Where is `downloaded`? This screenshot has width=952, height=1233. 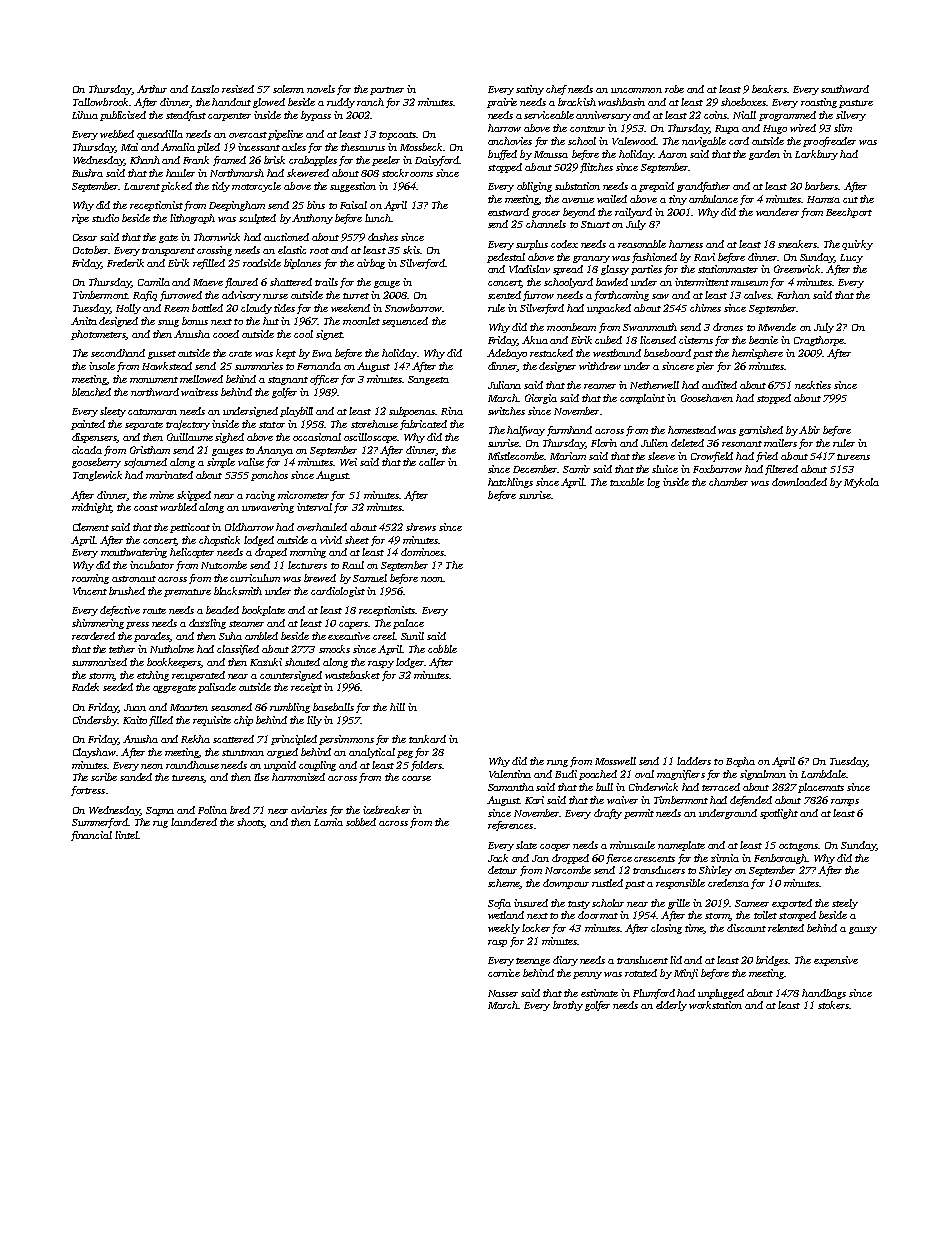
downloaded is located at coordinates (799, 482).
